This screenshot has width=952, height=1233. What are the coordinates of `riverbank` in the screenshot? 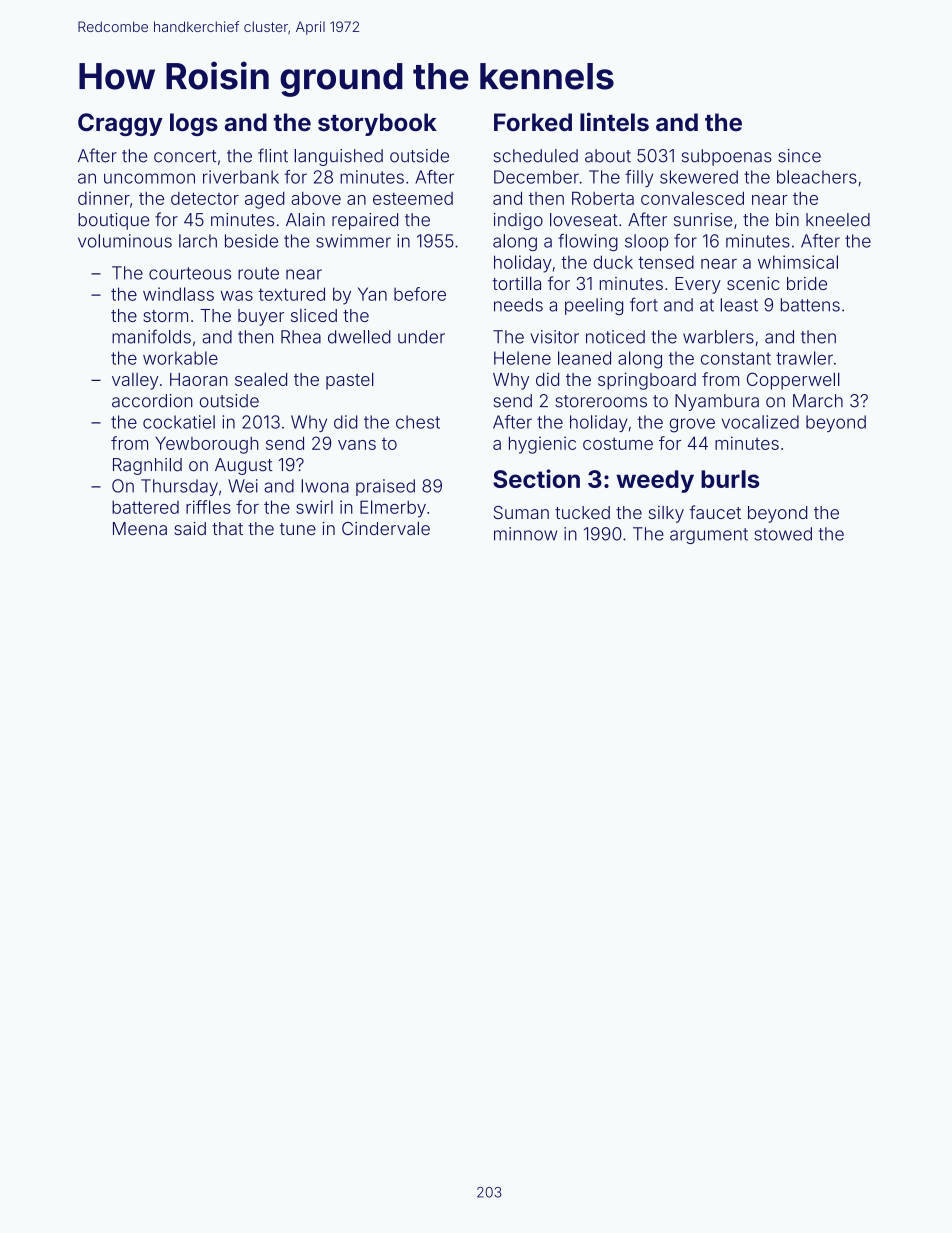 It's located at (241, 177).
